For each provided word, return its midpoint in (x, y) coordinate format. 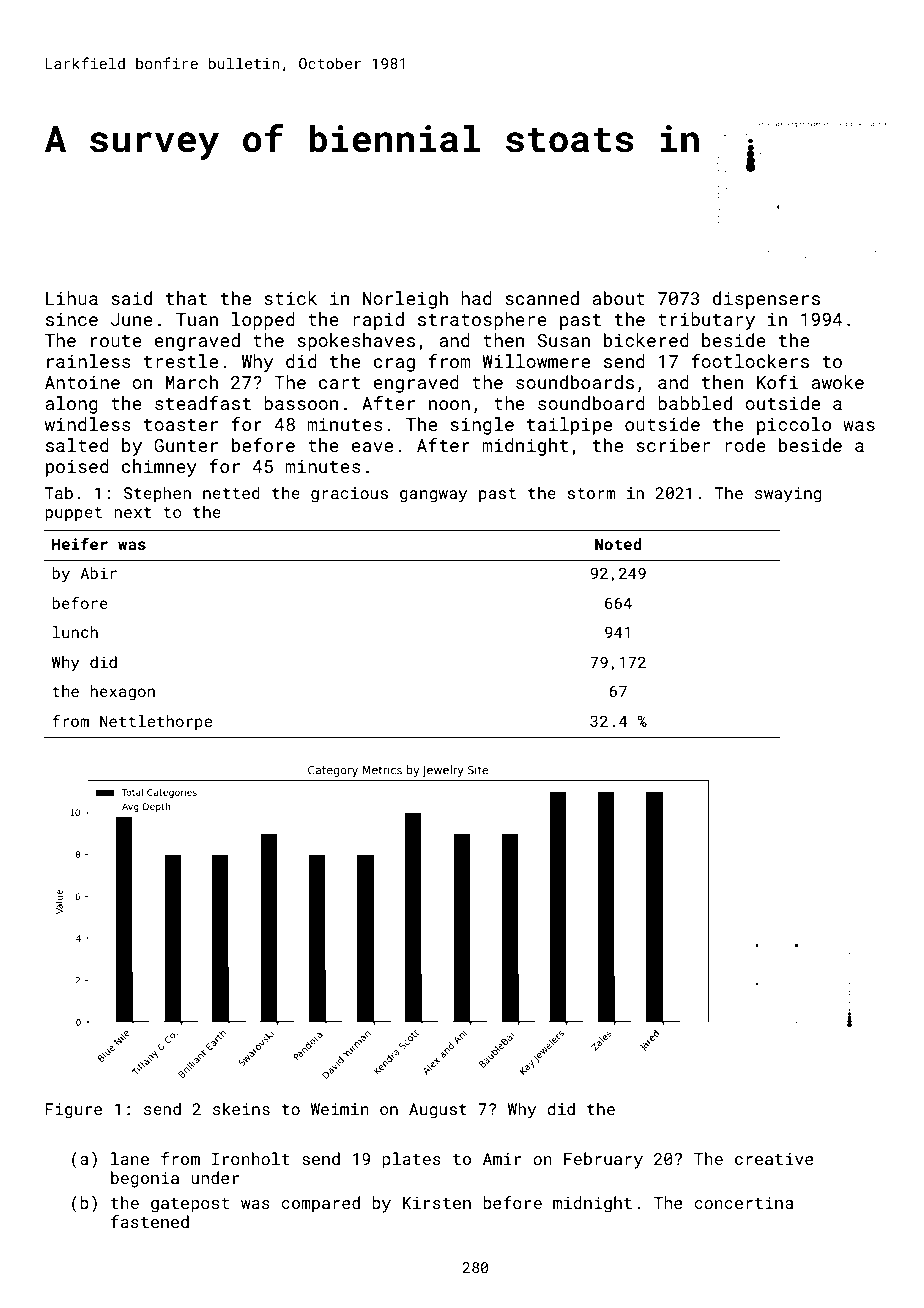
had (476, 298)
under (215, 1177)
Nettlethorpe (156, 722)
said (131, 298)
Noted (618, 544)
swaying (788, 495)
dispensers (766, 300)
